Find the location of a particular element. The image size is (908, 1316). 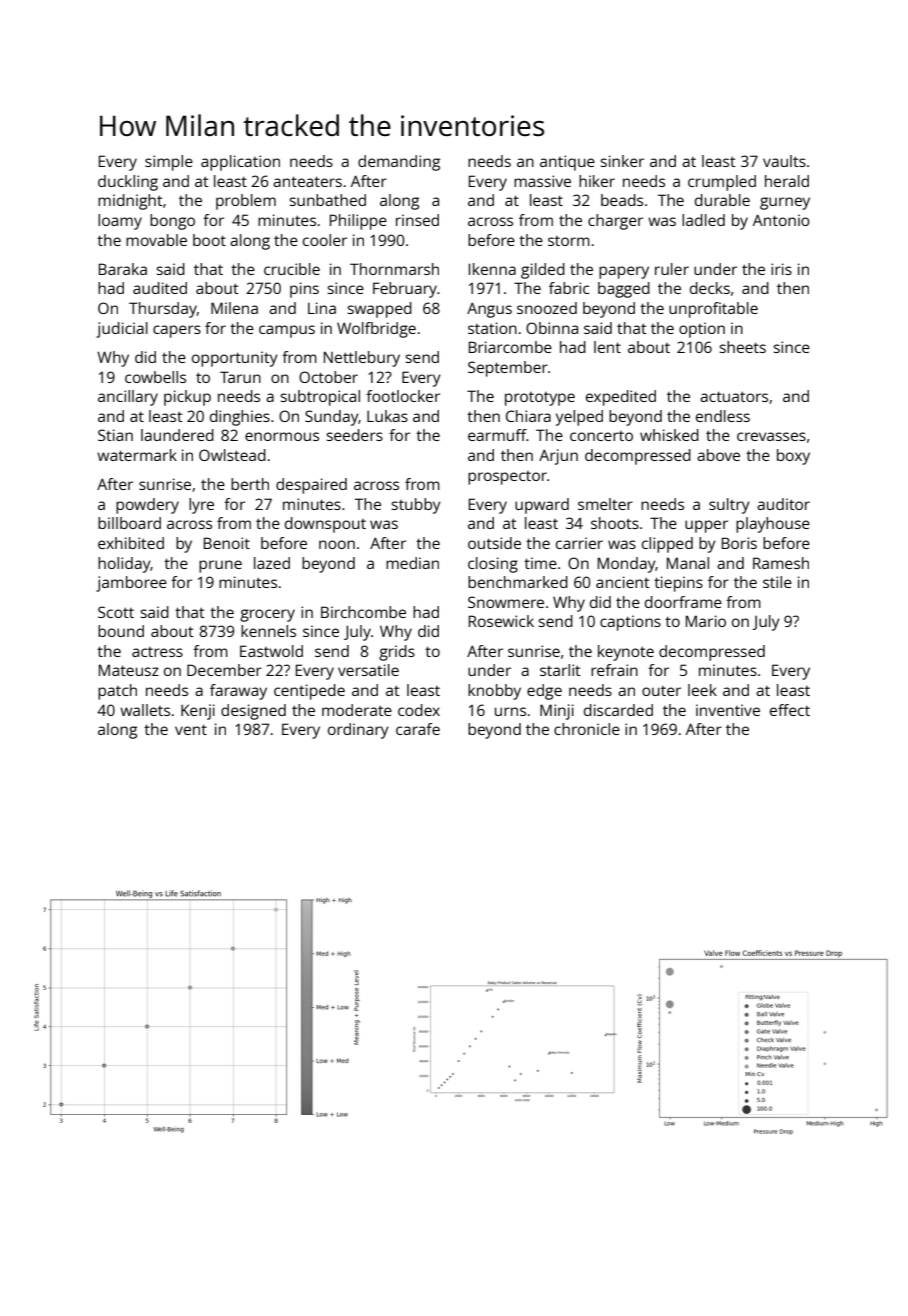

demanding is located at coordinates (399, 163).
